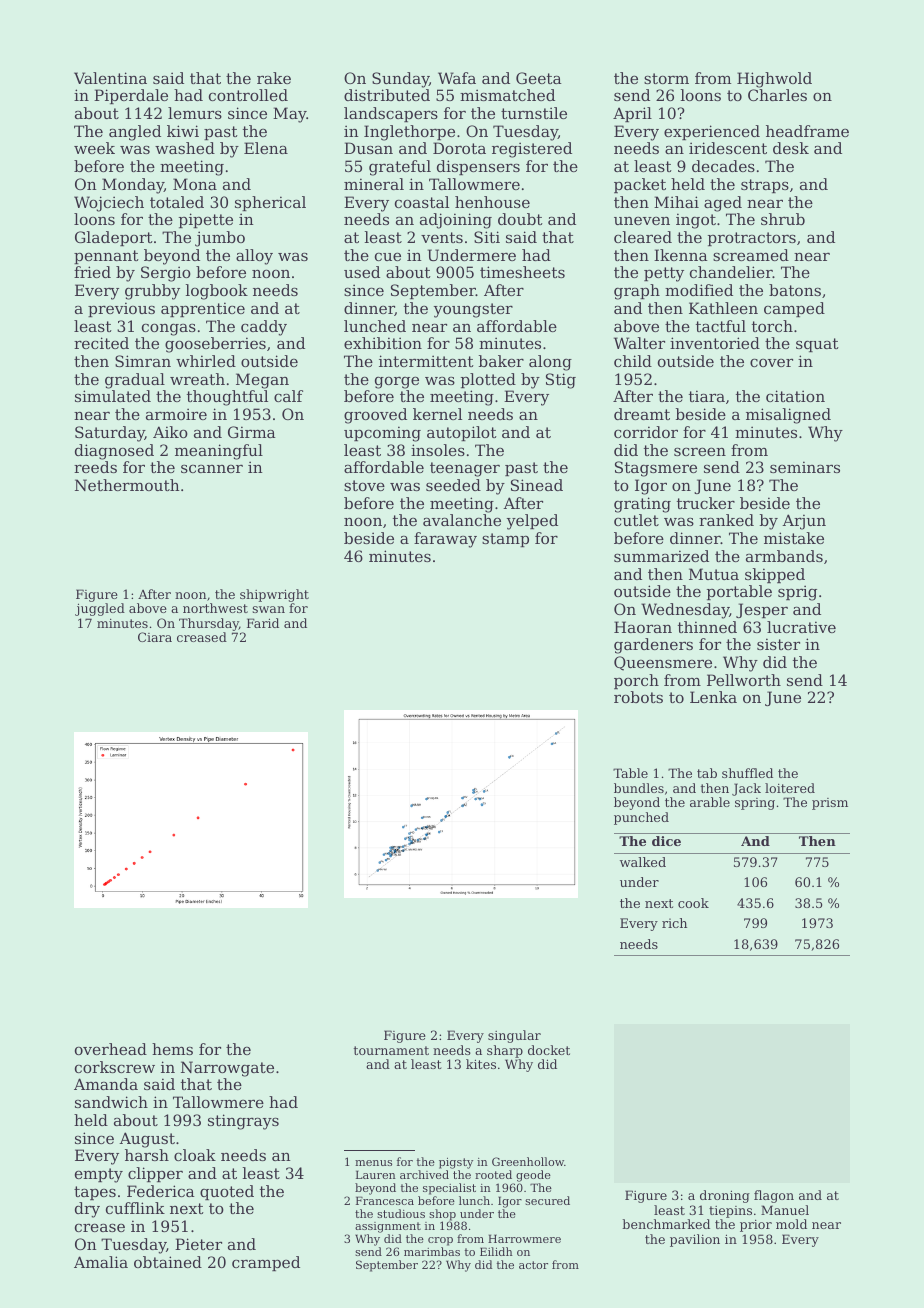 Image resolution: width=924 pixels, height=1308 pixels. What do you see at coordinates (106, 1084) in the page?
I see `Amanda` at bounding box center [106, 1084].
